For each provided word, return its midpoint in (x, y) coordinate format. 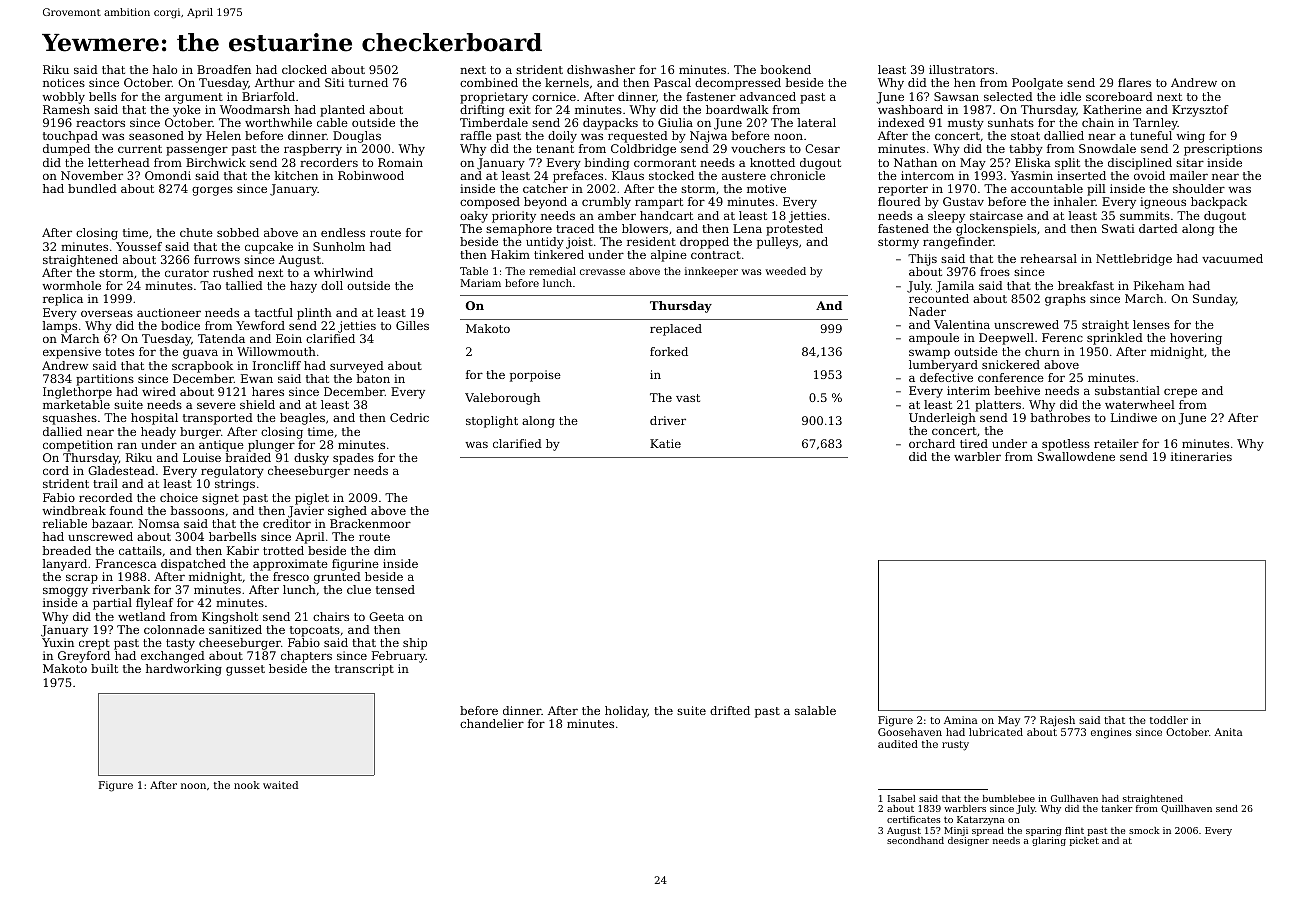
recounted (939, 298)
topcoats (315, 631)
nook (247, 785)
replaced (676, 330)
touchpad (70, 137)
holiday (626, 712)
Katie (665, 443)
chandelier (492, 723)
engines (1111, 733)
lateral (817, 122)
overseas (107, 313)
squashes (70, 419)
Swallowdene (1076, 456)
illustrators (961, 69)
